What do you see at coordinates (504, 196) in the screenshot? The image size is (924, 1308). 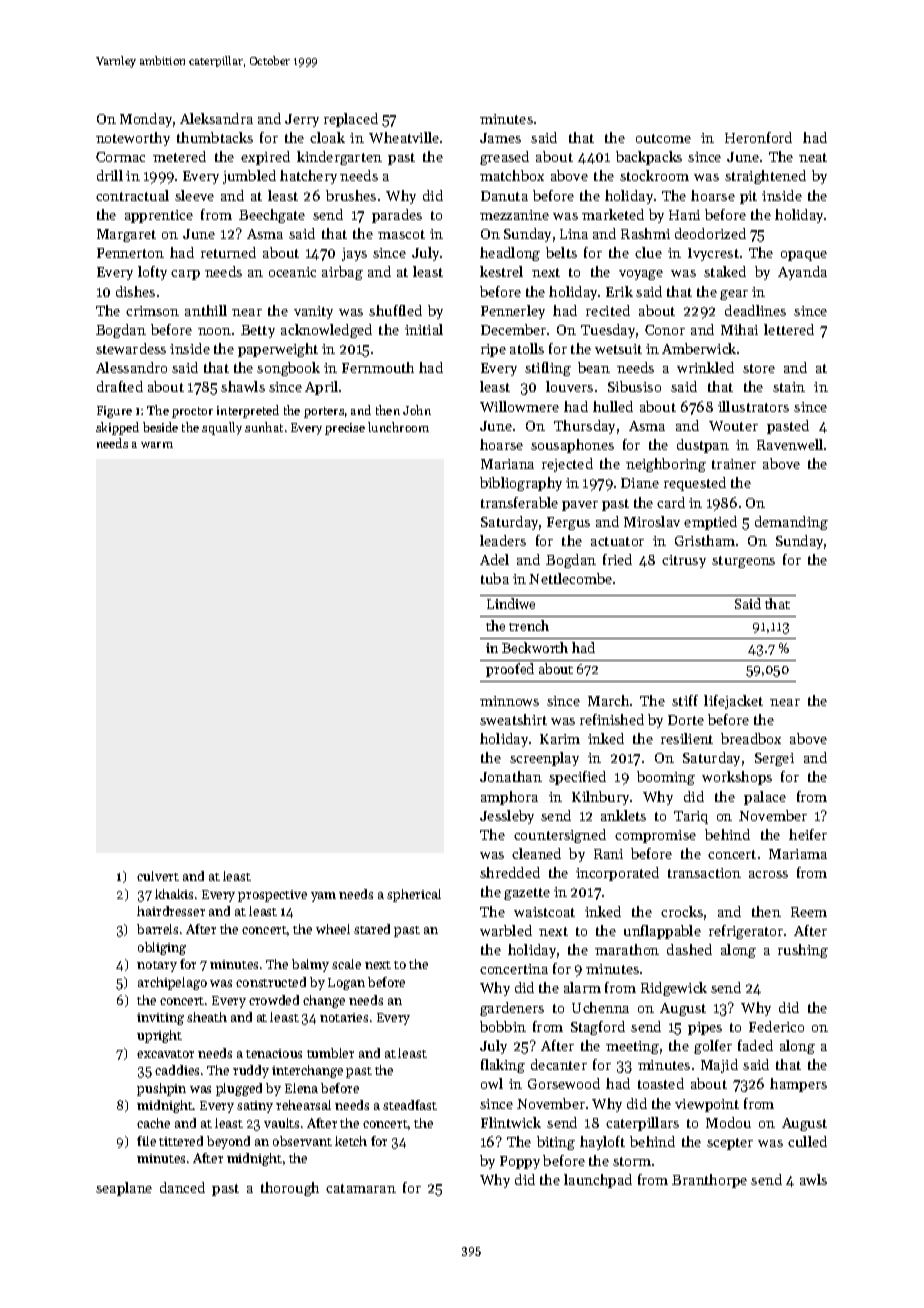 I see `Danuta` at bounding box center [504, 196].
